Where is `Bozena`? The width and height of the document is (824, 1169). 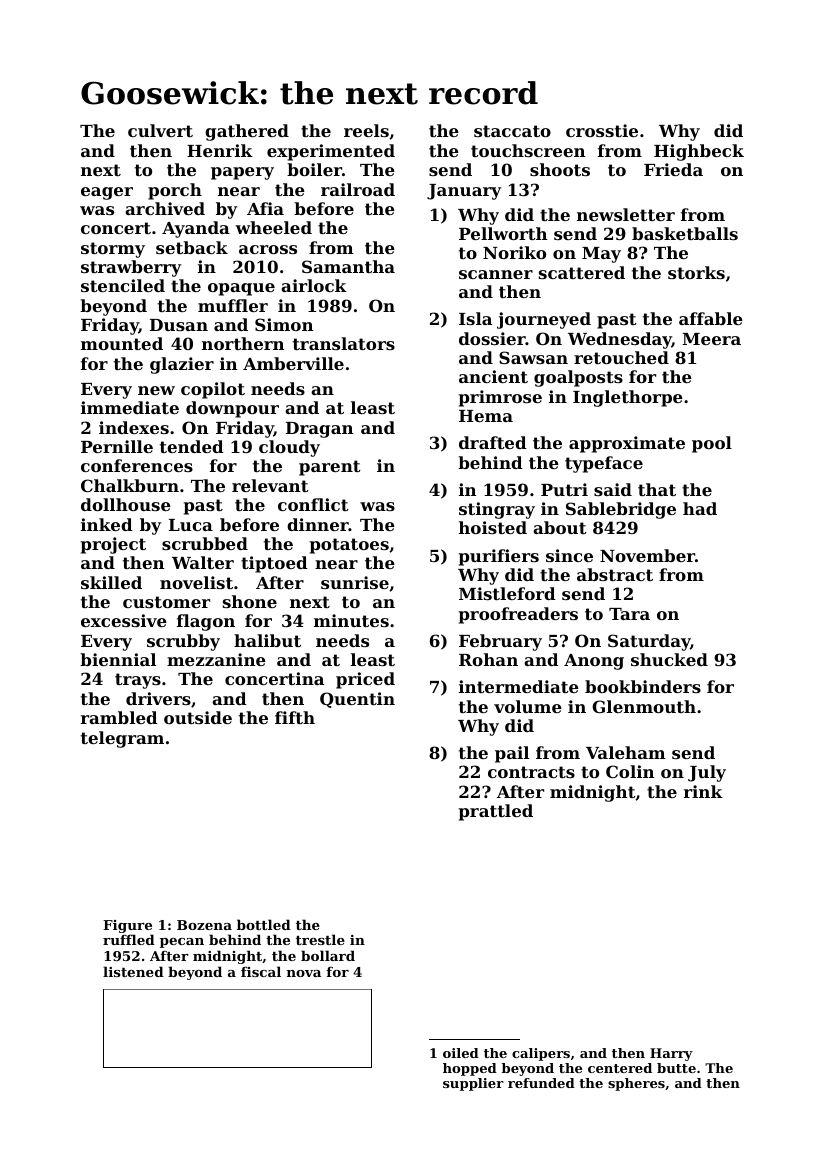
Bozena is located at coordinates (204, 925).
